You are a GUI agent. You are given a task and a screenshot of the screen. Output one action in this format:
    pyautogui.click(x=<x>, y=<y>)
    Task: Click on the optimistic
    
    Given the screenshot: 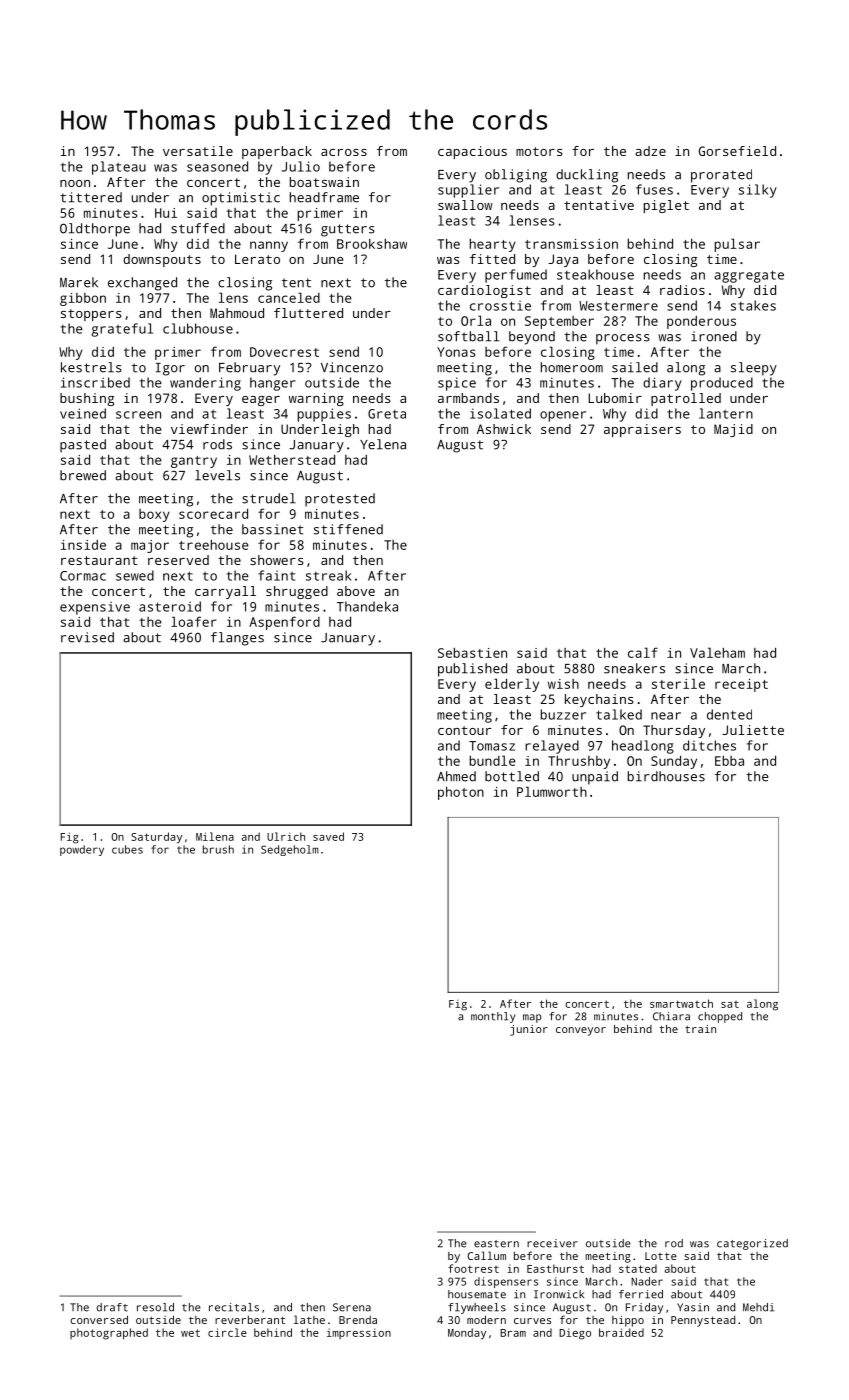 What is the action you would take?
    pyautogui.click(x=241, y=199)
